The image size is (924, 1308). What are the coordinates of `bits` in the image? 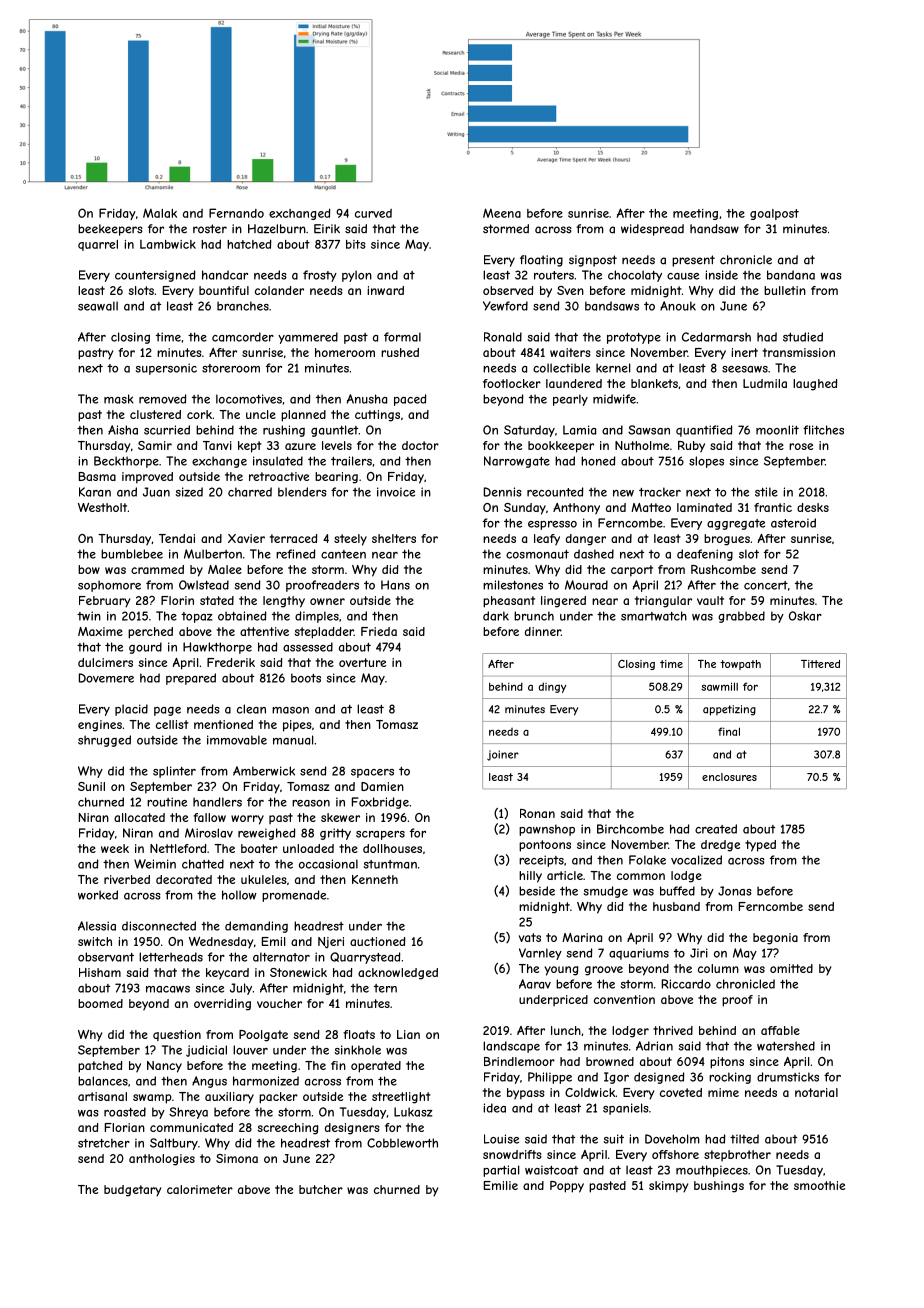 It's located at (356, 244).
